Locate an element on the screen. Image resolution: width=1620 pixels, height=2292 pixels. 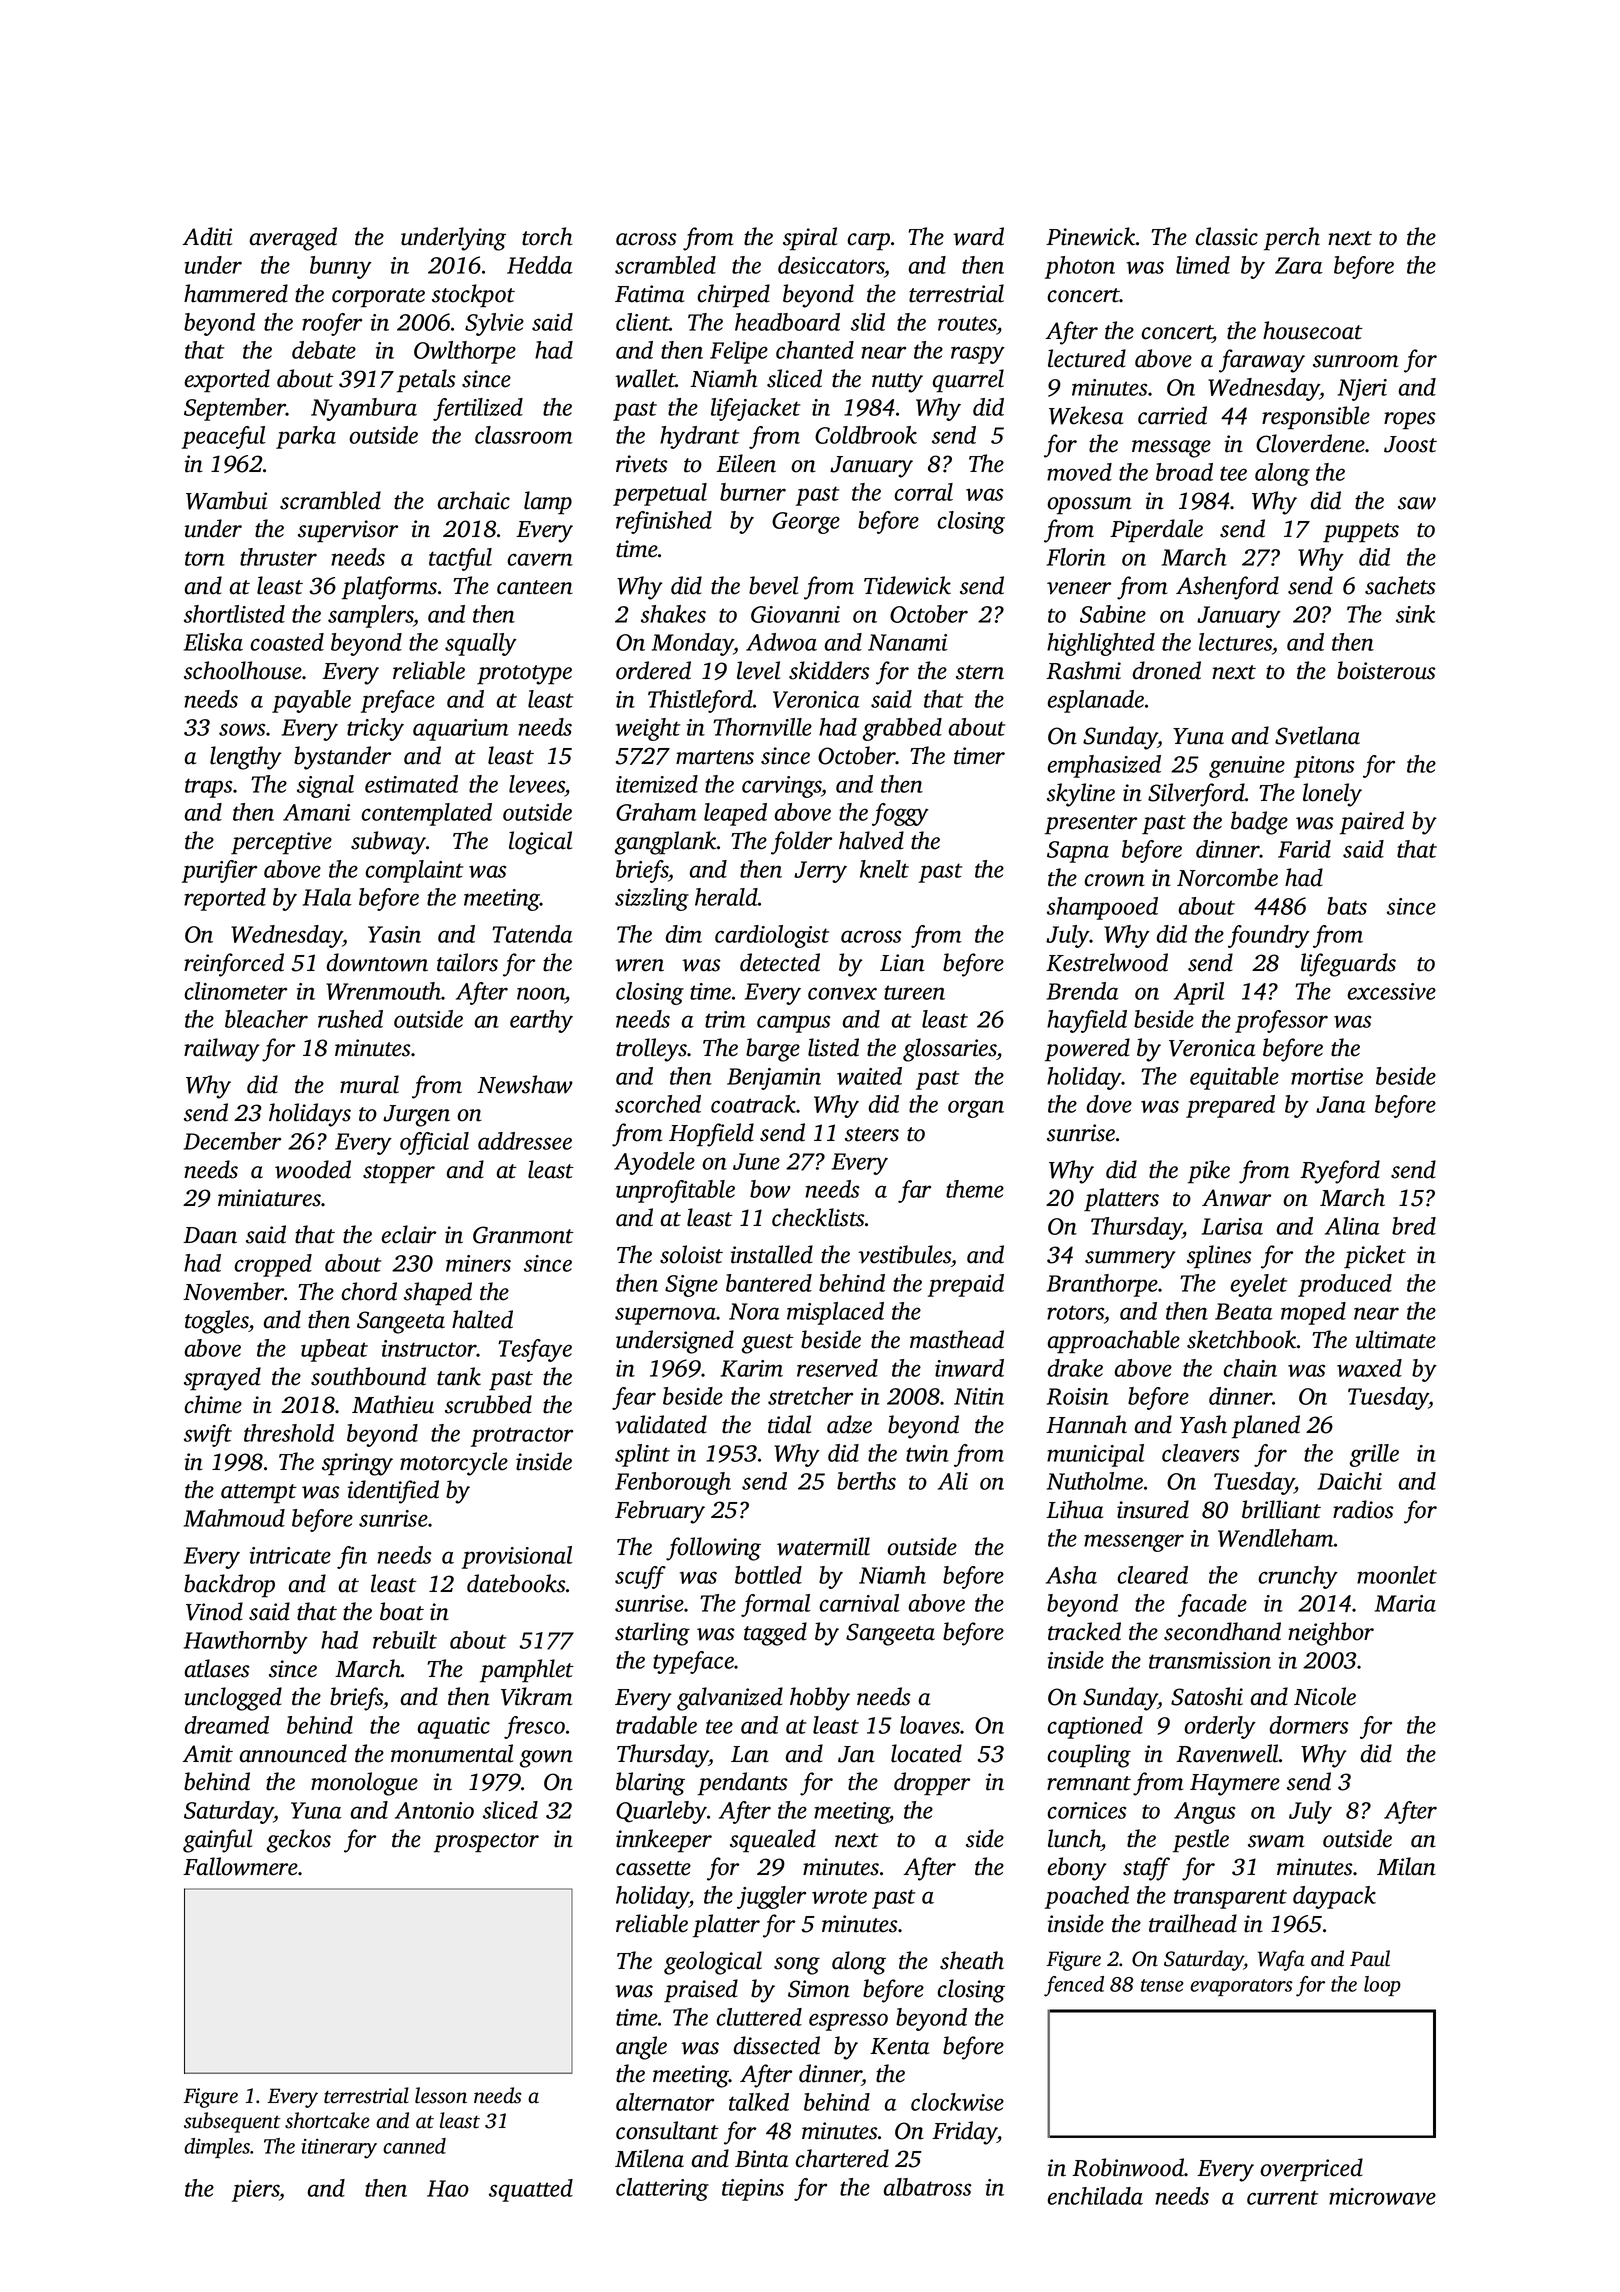
Antonio is located at coordinates (434, 1810).
